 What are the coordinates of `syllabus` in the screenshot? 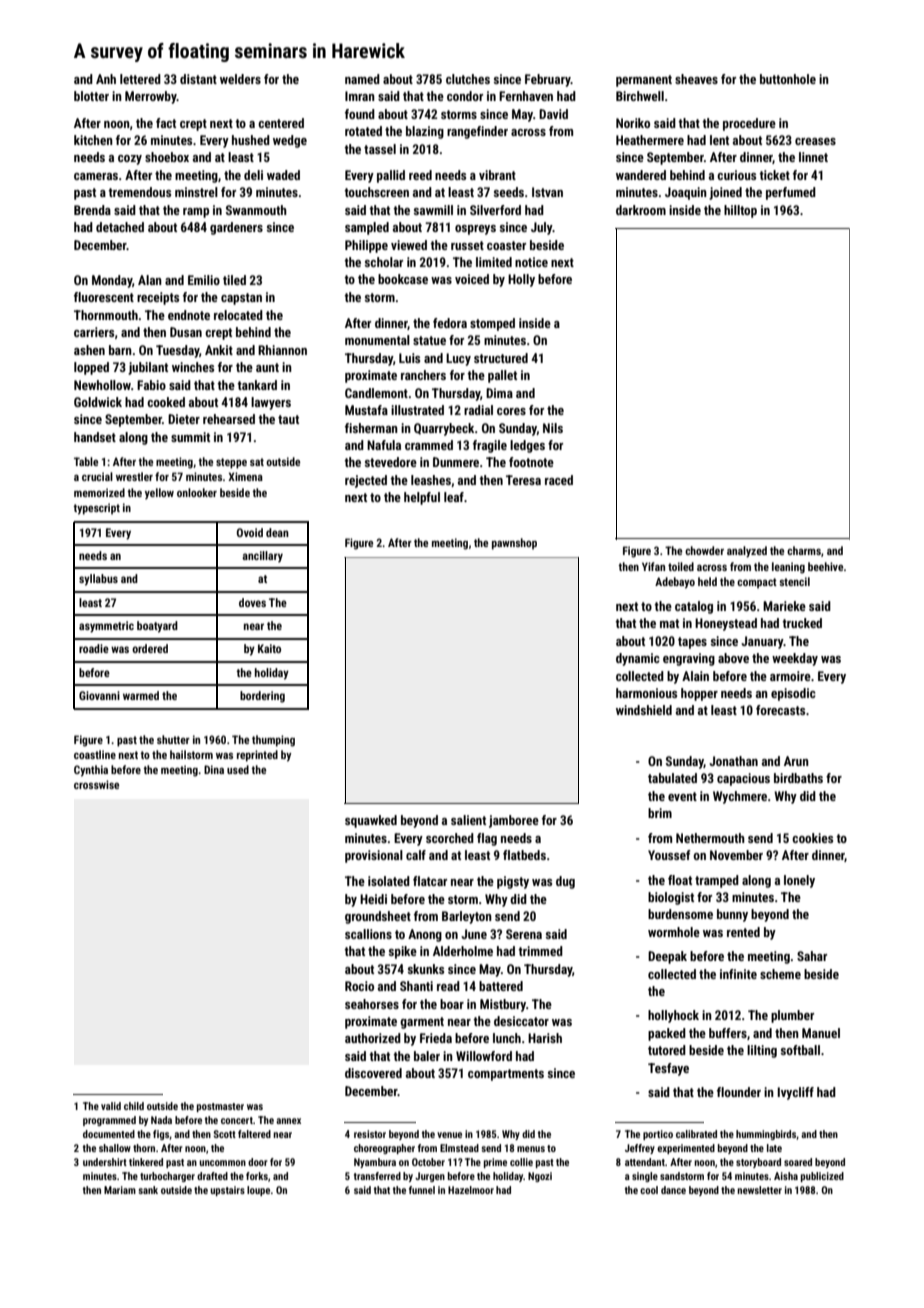 It's located at (98, 580).
